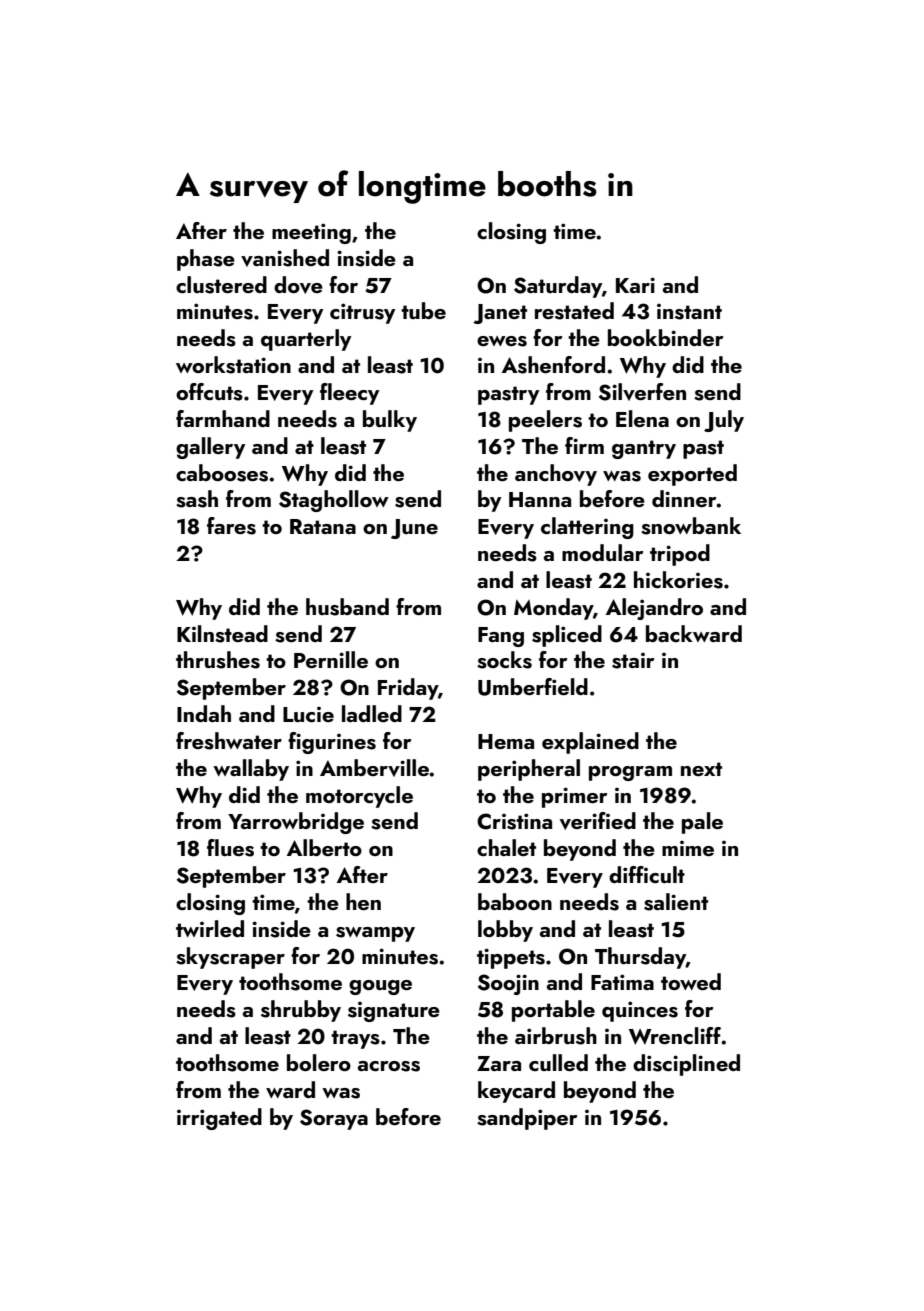  What do you see at coordinates (506, 847) in the screenshot?
I see `chalet` at bounding box center [506, 847].
